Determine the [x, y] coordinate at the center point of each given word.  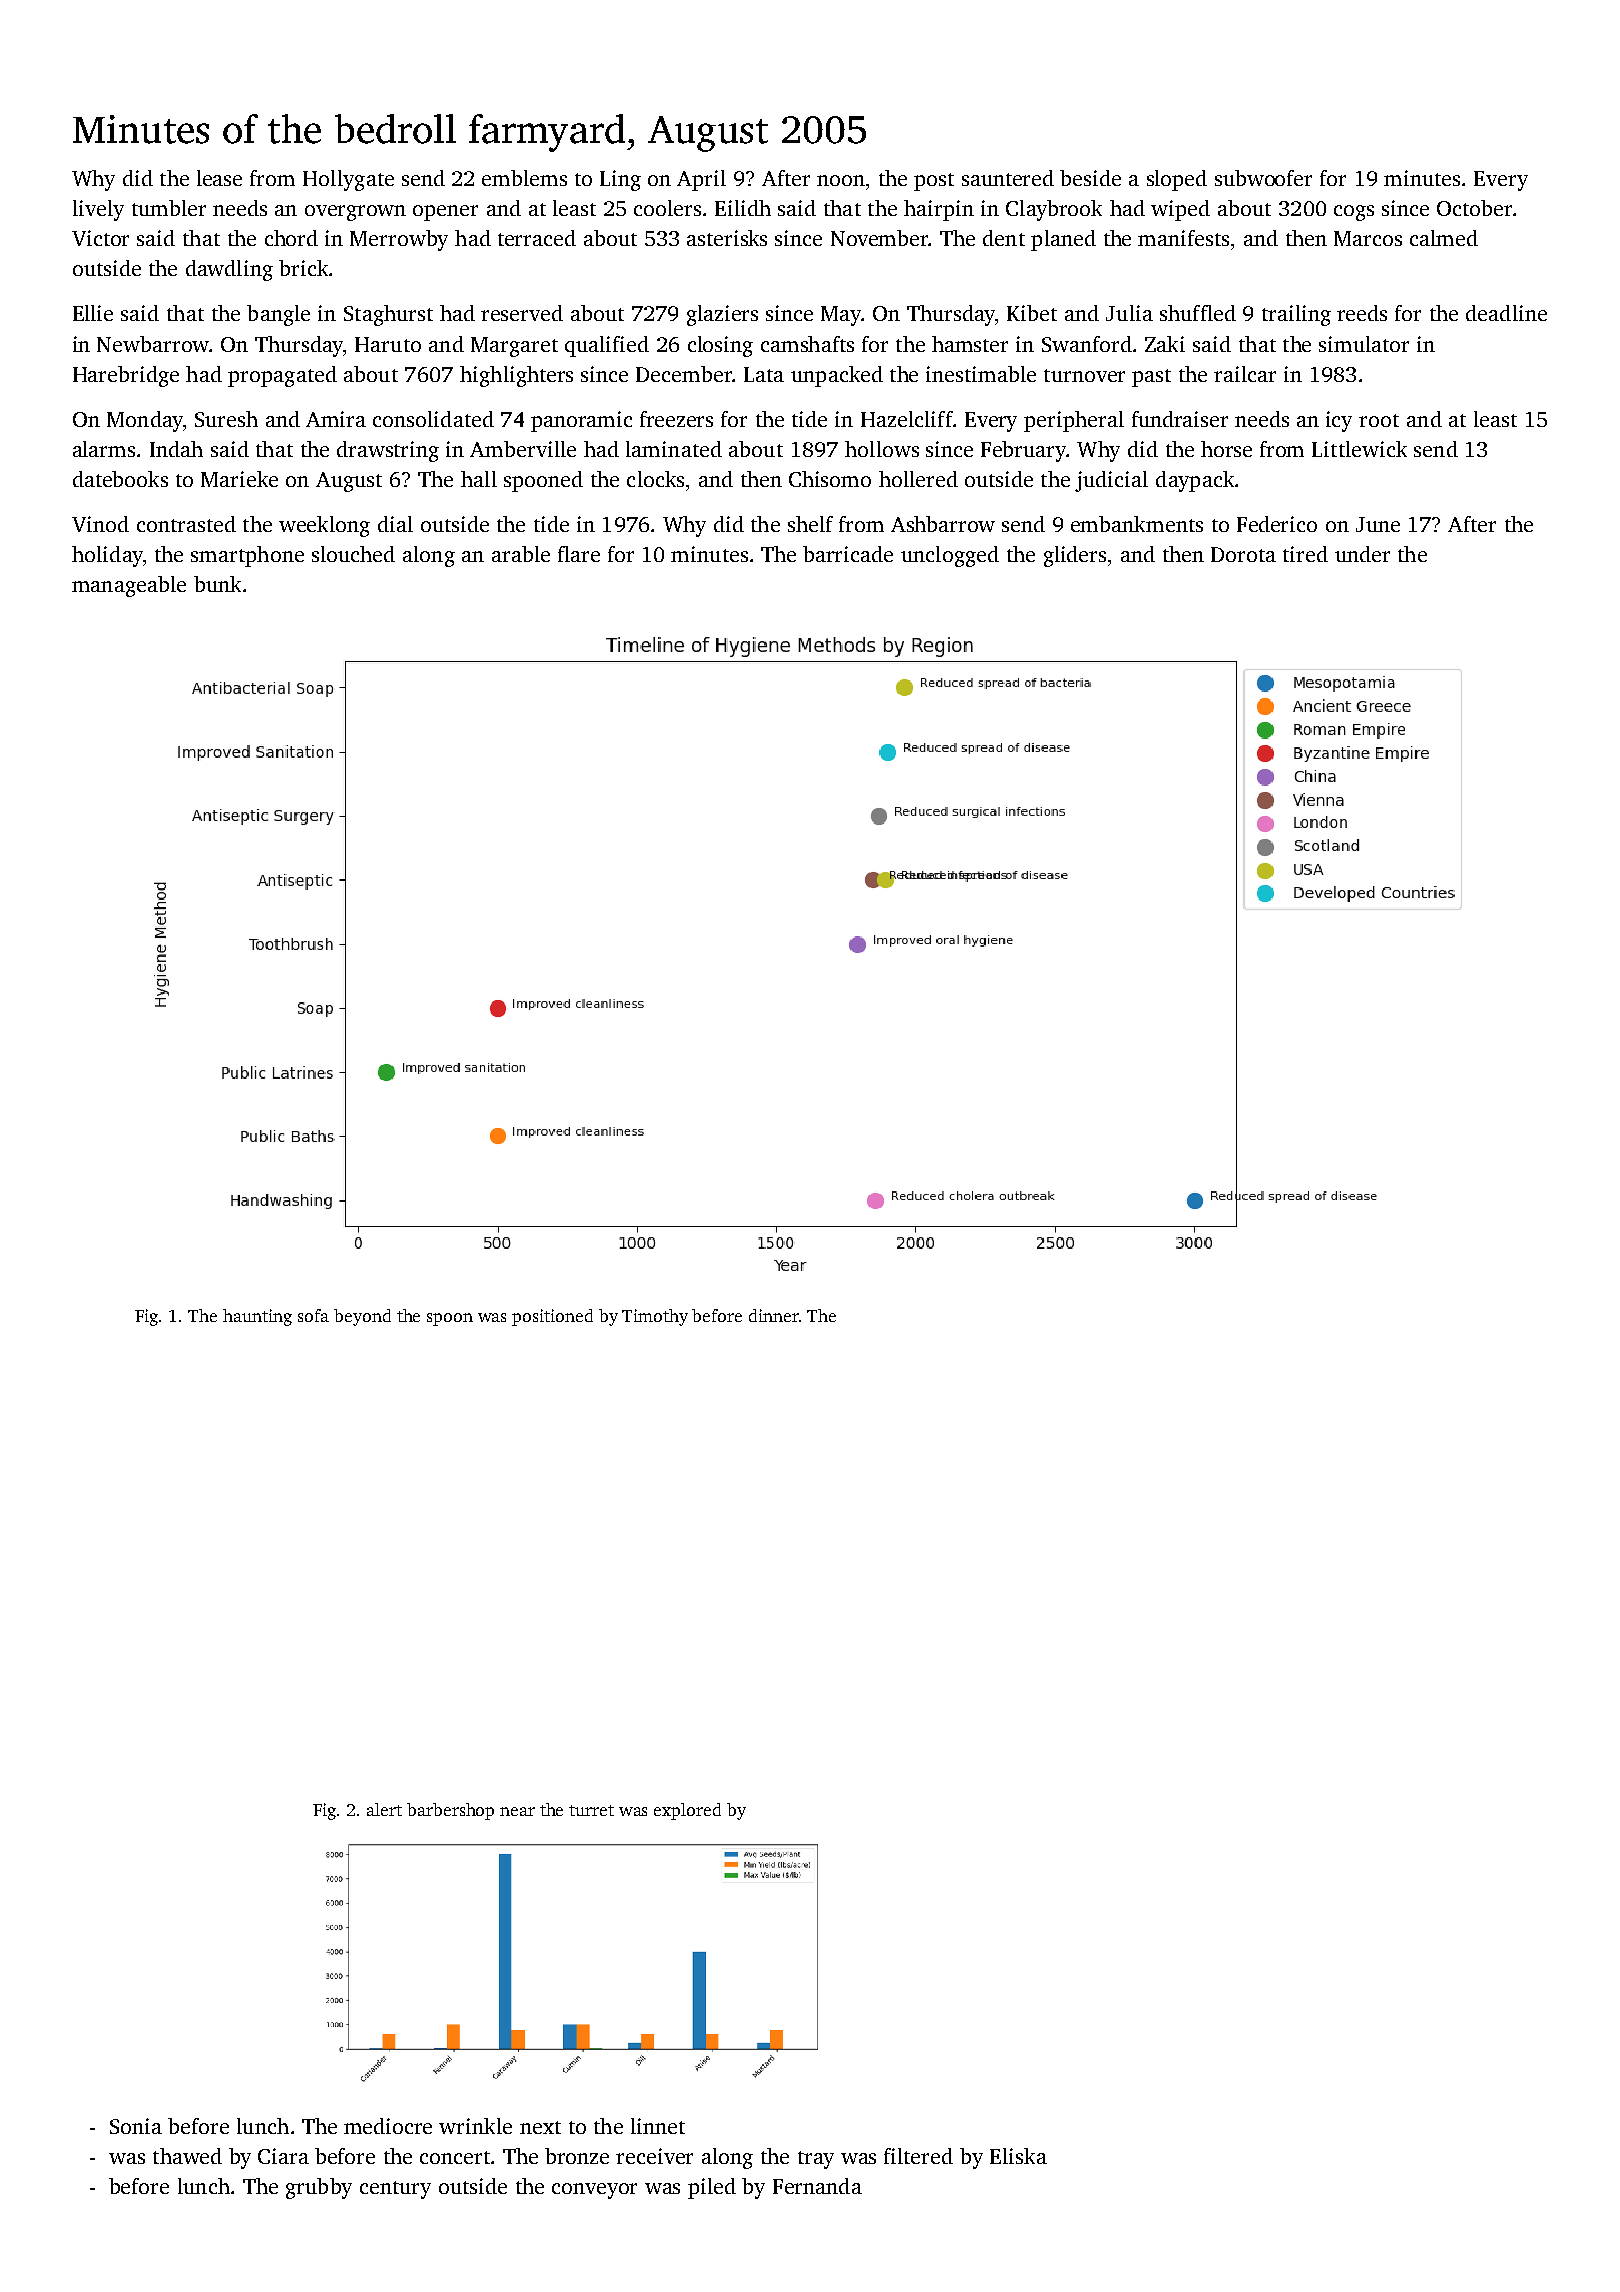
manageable [129, 586]
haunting [257, 1317]
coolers [667, 208]
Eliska [1018, 2156]
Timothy [655, 1317]
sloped [1177, 180]
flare [579, 554]
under [1362, 554]
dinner [774, 1315]
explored [687, 1811]
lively [98, 210]
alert [384, 1809]
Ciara [283, 2156]
